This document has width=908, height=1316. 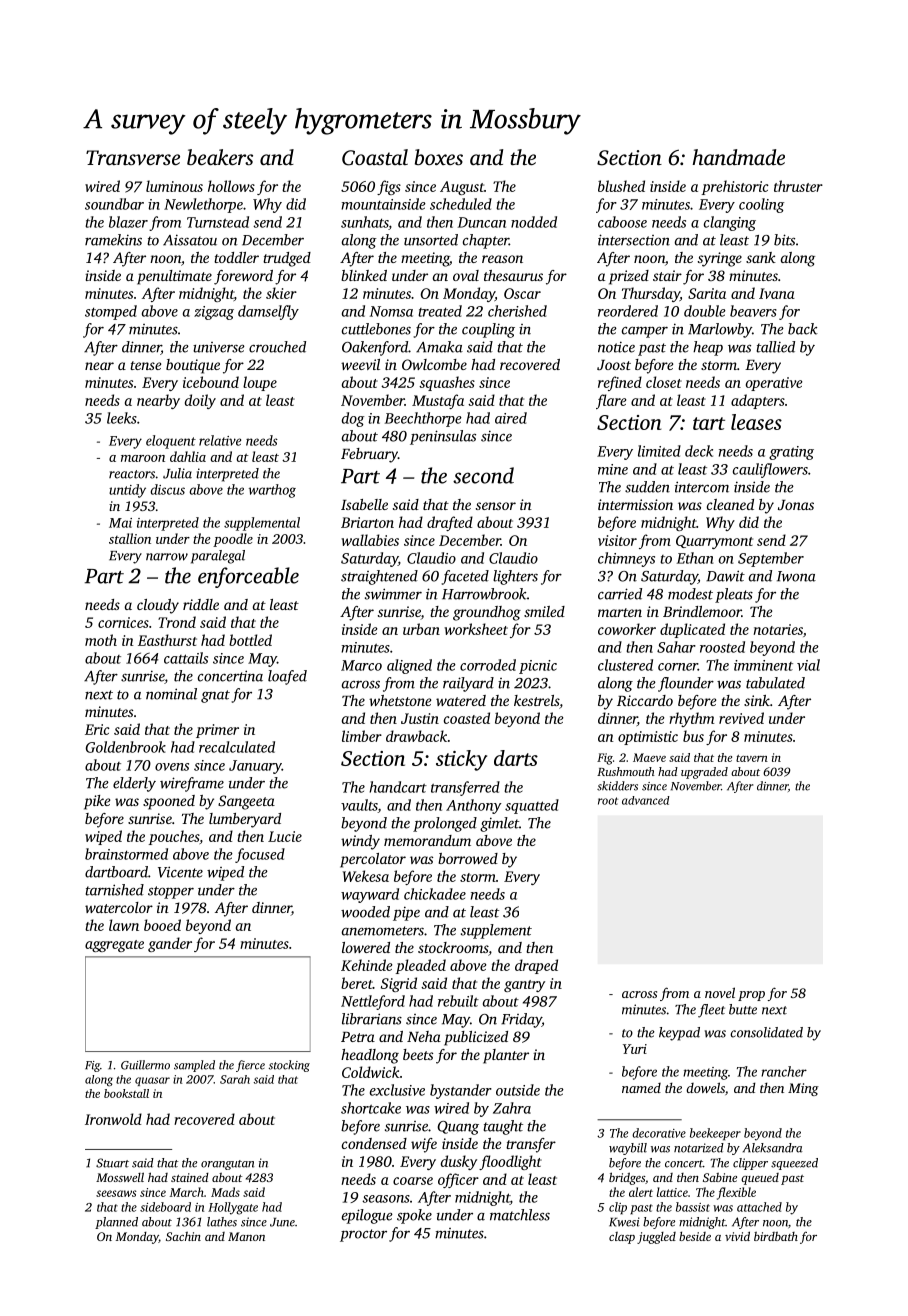 What do you see at coordinates (133, 157) in the document?
I see `Transverse` at bounding box center [133, 157].
